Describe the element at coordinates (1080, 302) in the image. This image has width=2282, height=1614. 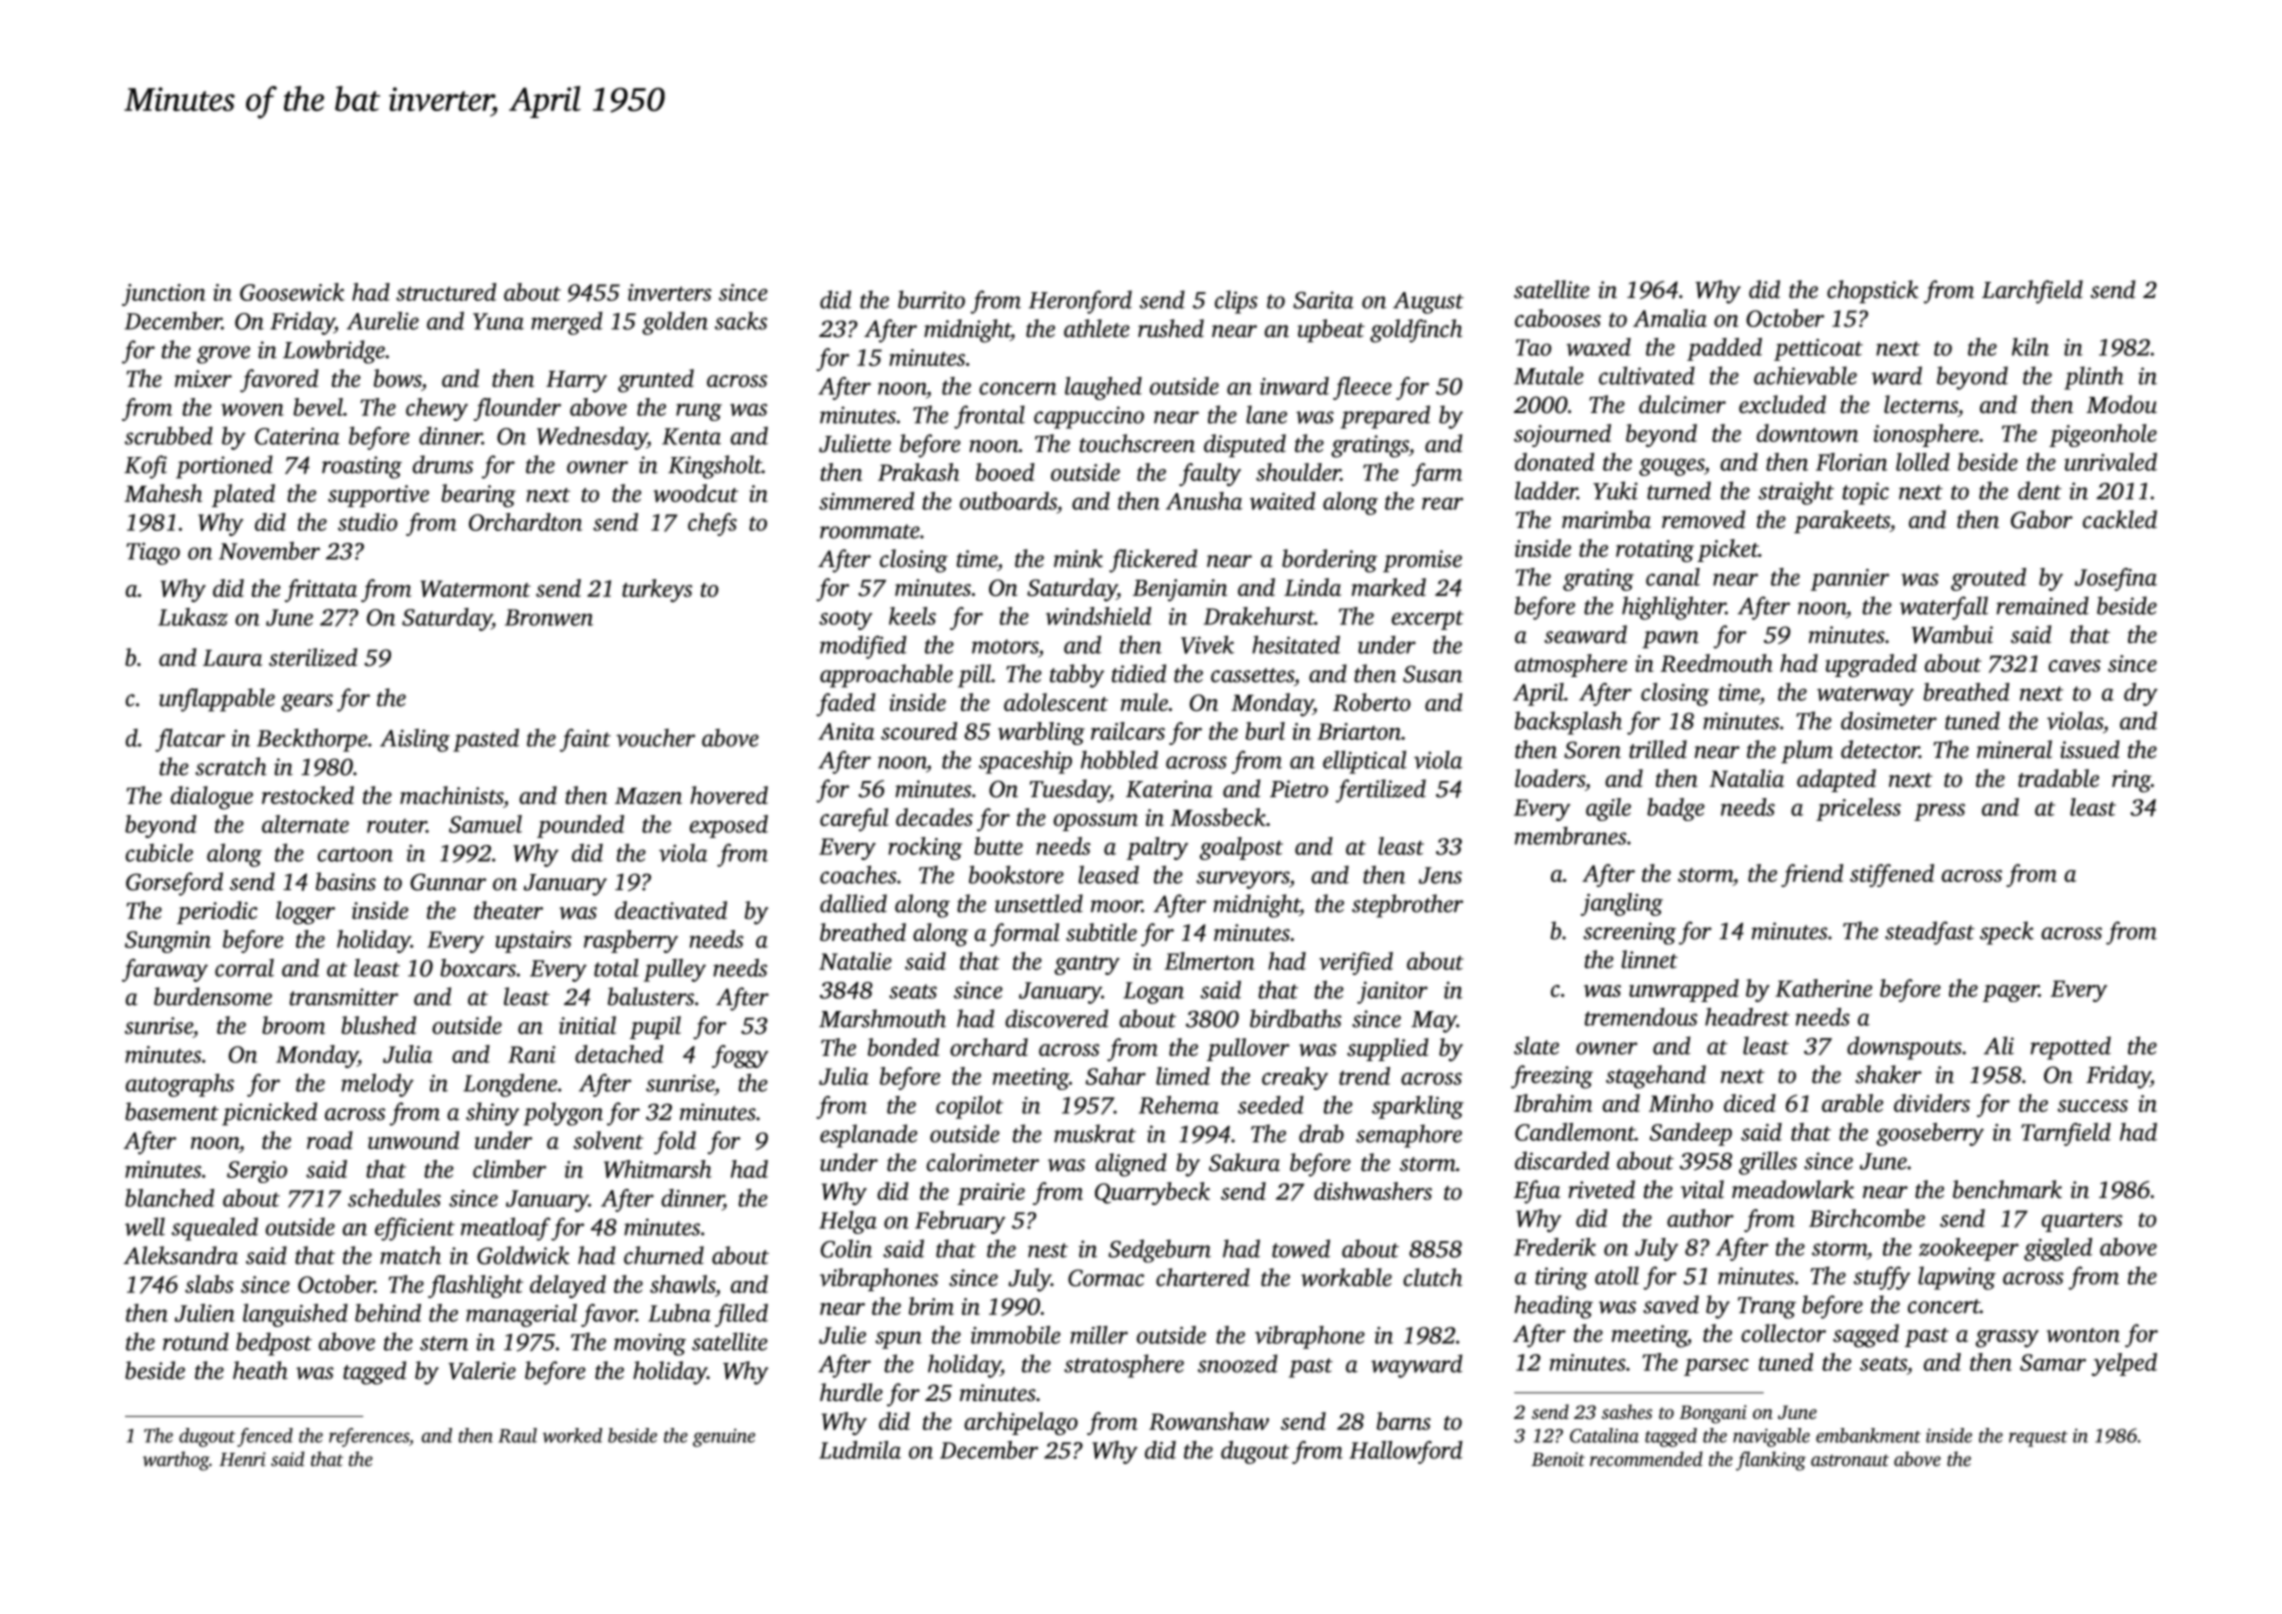
I see `Heronford` at that location.
